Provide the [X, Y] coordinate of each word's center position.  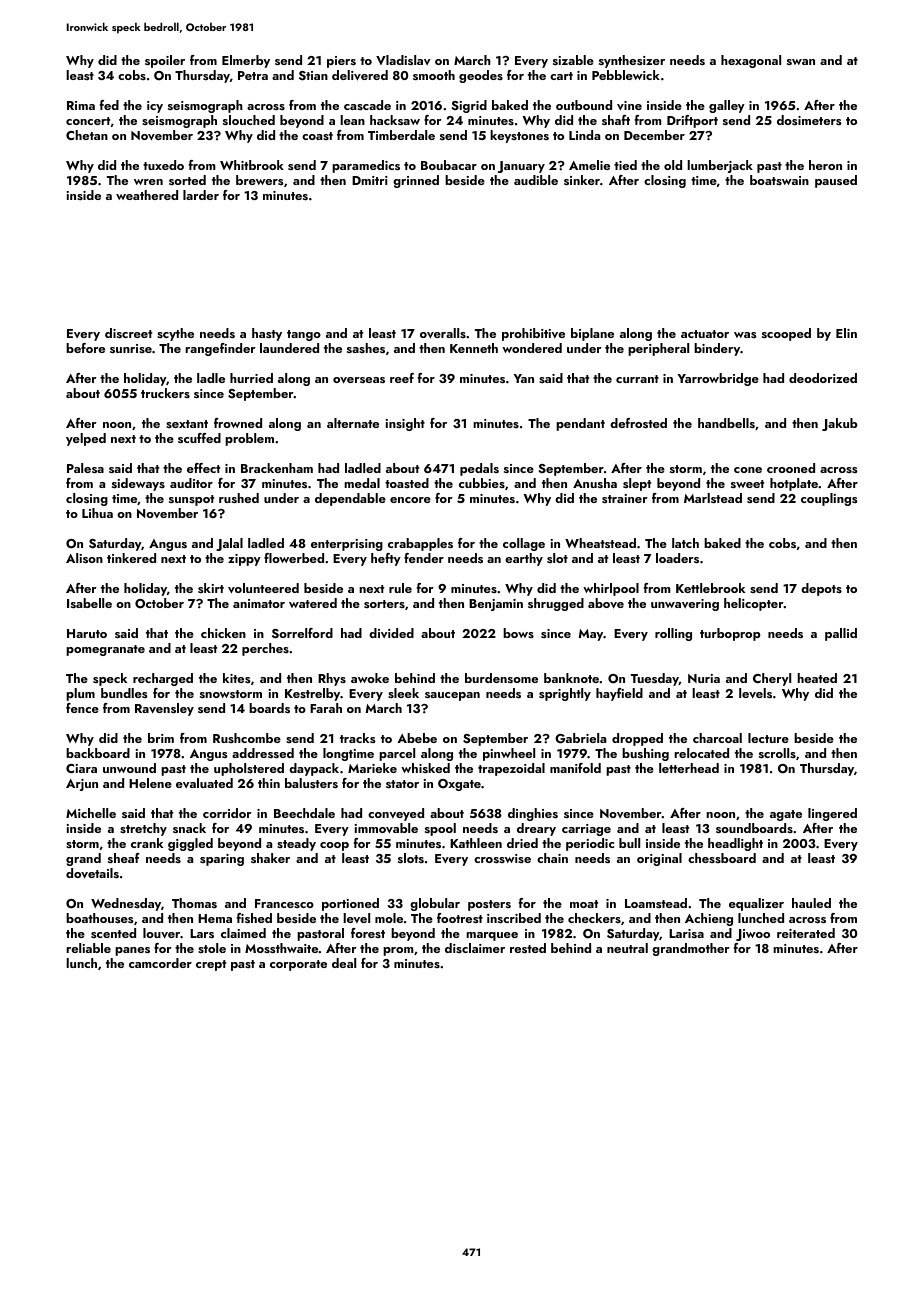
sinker [582, 180]
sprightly [565, 694]
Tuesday [655, 679]
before [85, 348]
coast [317, 136]
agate [786, 815]
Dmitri [370, 180]
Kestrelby [312, 694]
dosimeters [809, 120]
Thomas [194, 903]
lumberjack [720, 166]
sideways [138, 484]
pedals [479, 469]
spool [440, 829]
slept [637, 484]
